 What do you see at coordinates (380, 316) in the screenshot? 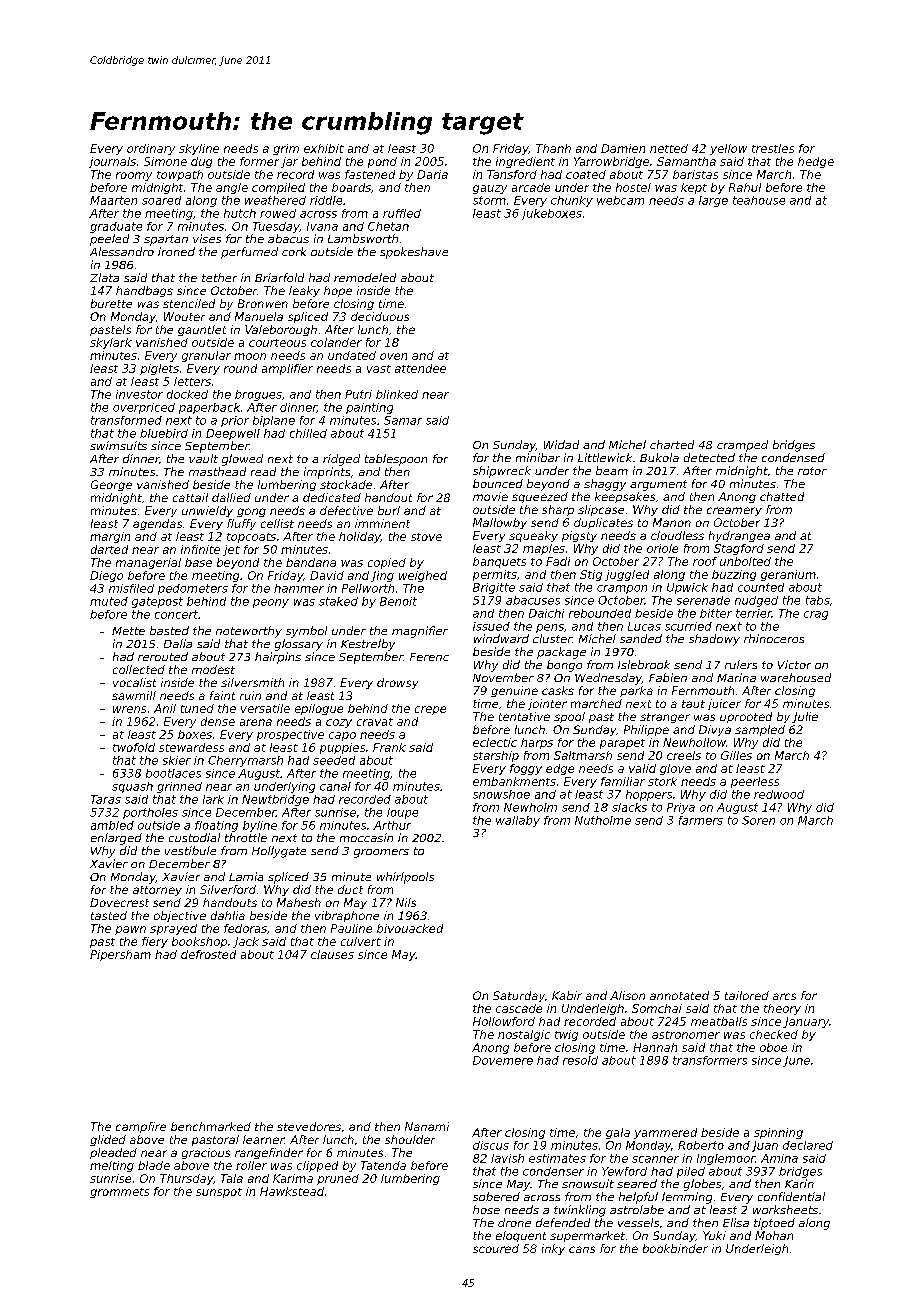
I see `deciduous` at bounding box center [380, 316].
